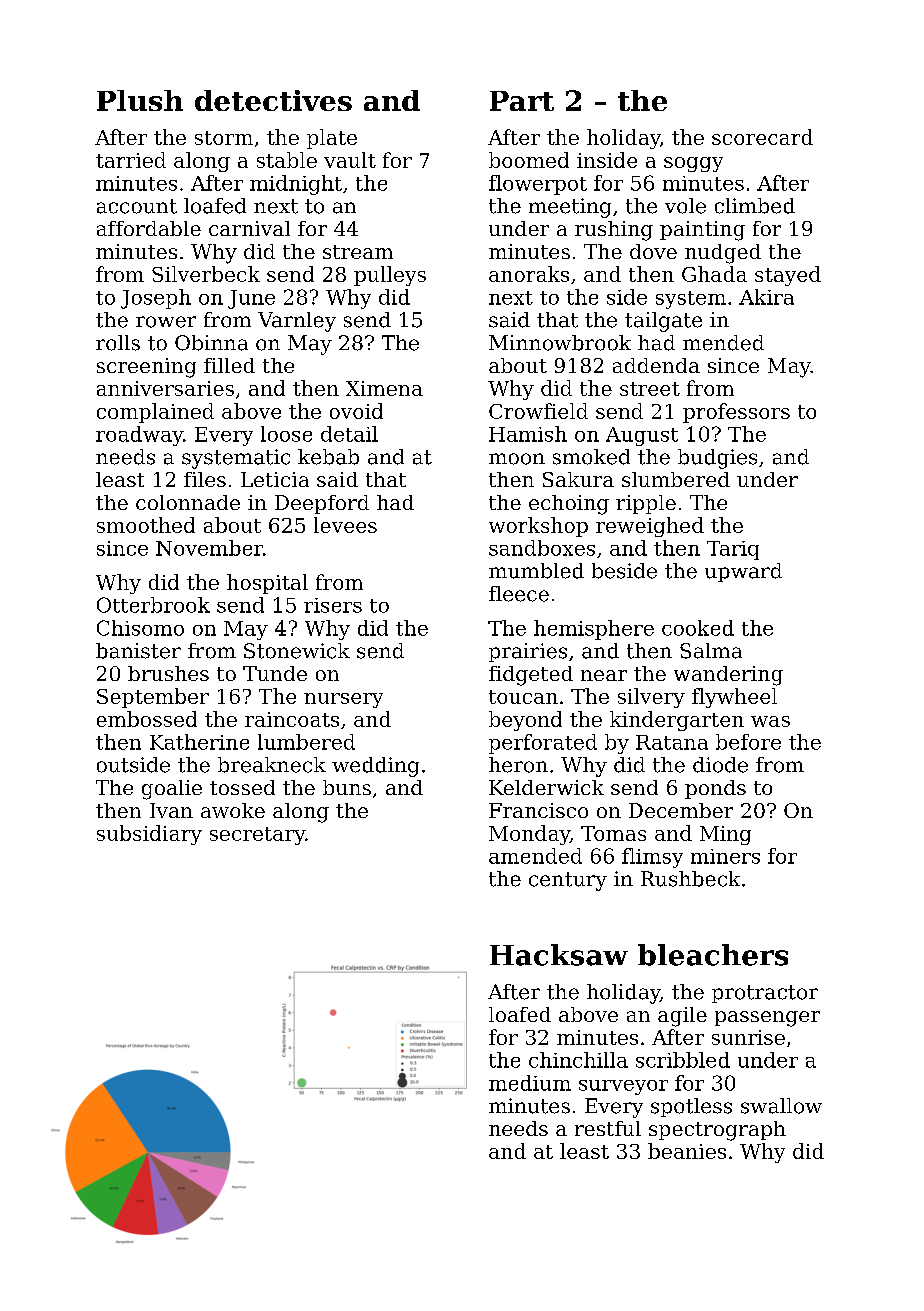 This image has height=1311, width=924. What do you see at coordinates (140, 100) in the image?
I see `Plush` at bounding box center [140, 100].
